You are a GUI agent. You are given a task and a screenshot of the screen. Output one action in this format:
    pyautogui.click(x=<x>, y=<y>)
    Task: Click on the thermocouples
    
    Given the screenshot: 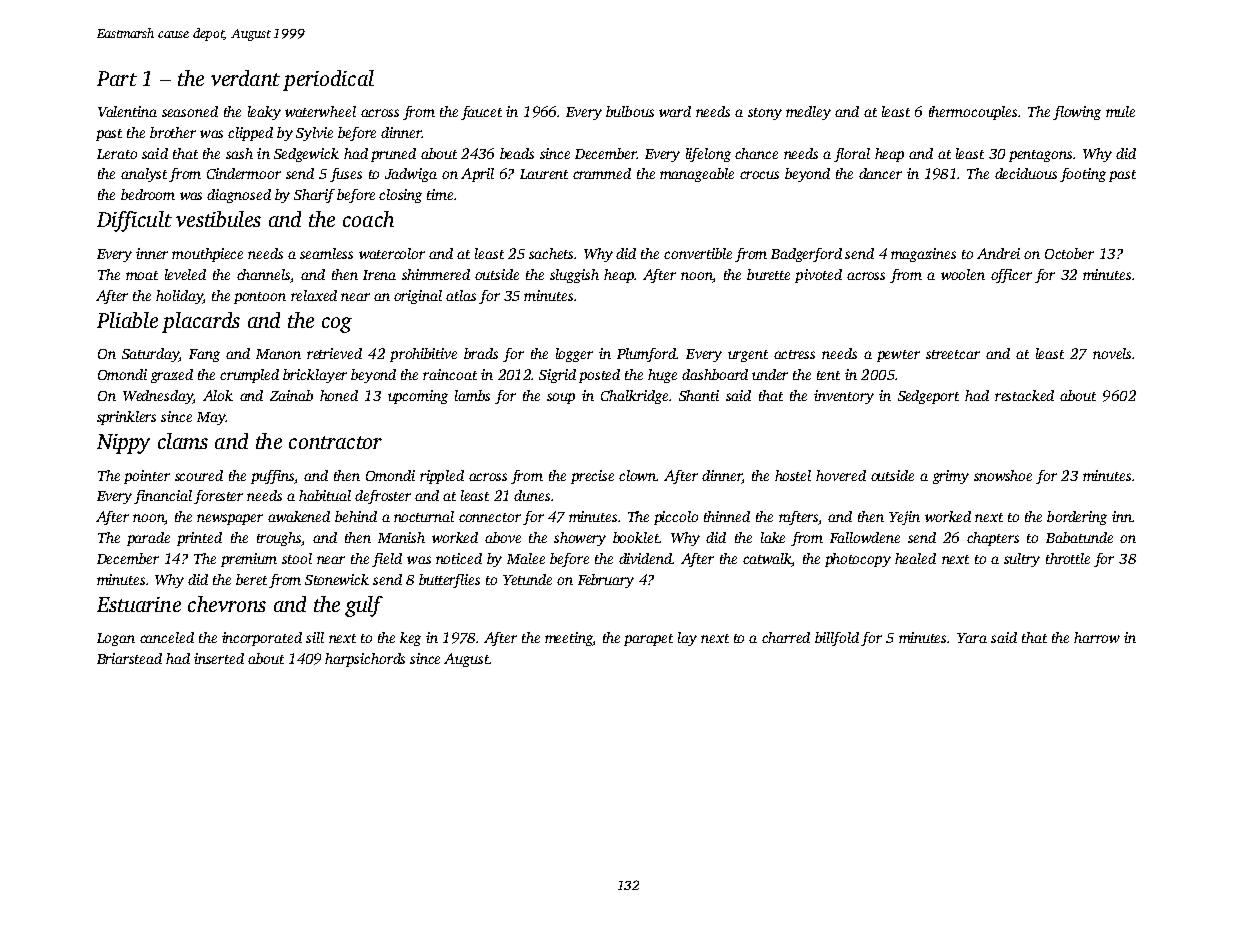 What is the action you would take?
    pyautogui.click(x=973, y=113)
